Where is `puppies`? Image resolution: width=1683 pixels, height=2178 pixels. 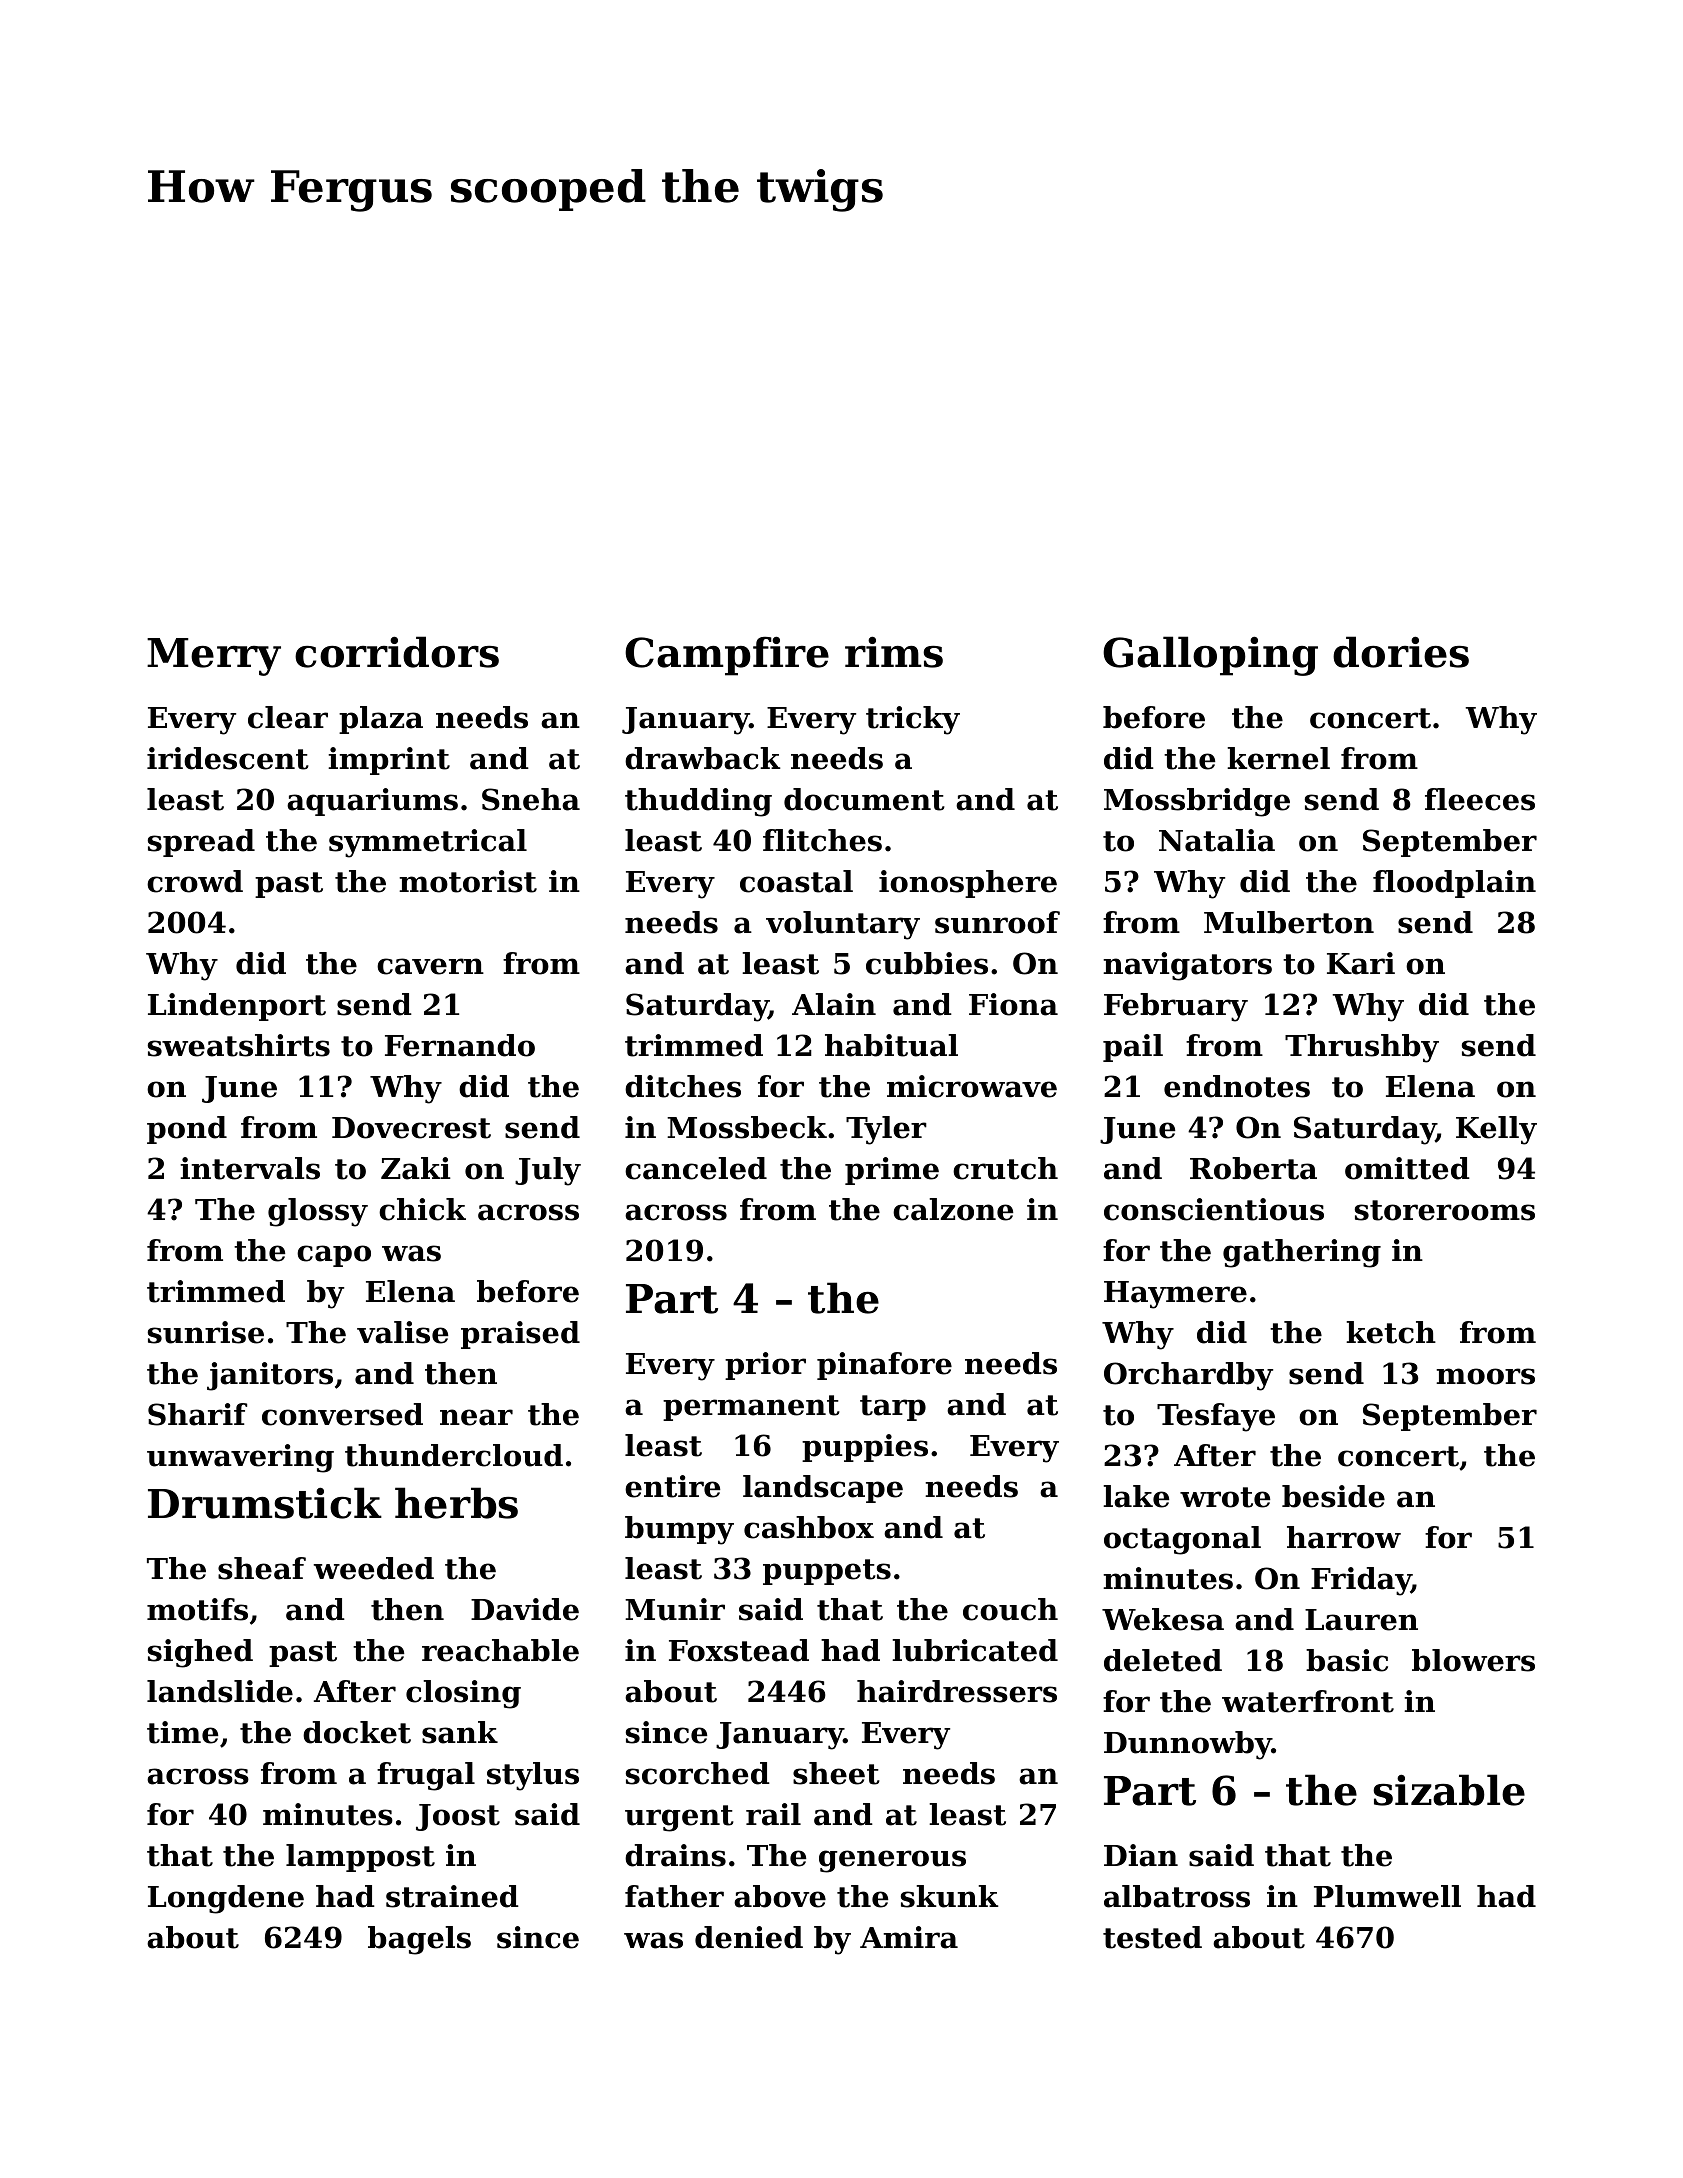
puppies is located at coordinates (865, 1448).
